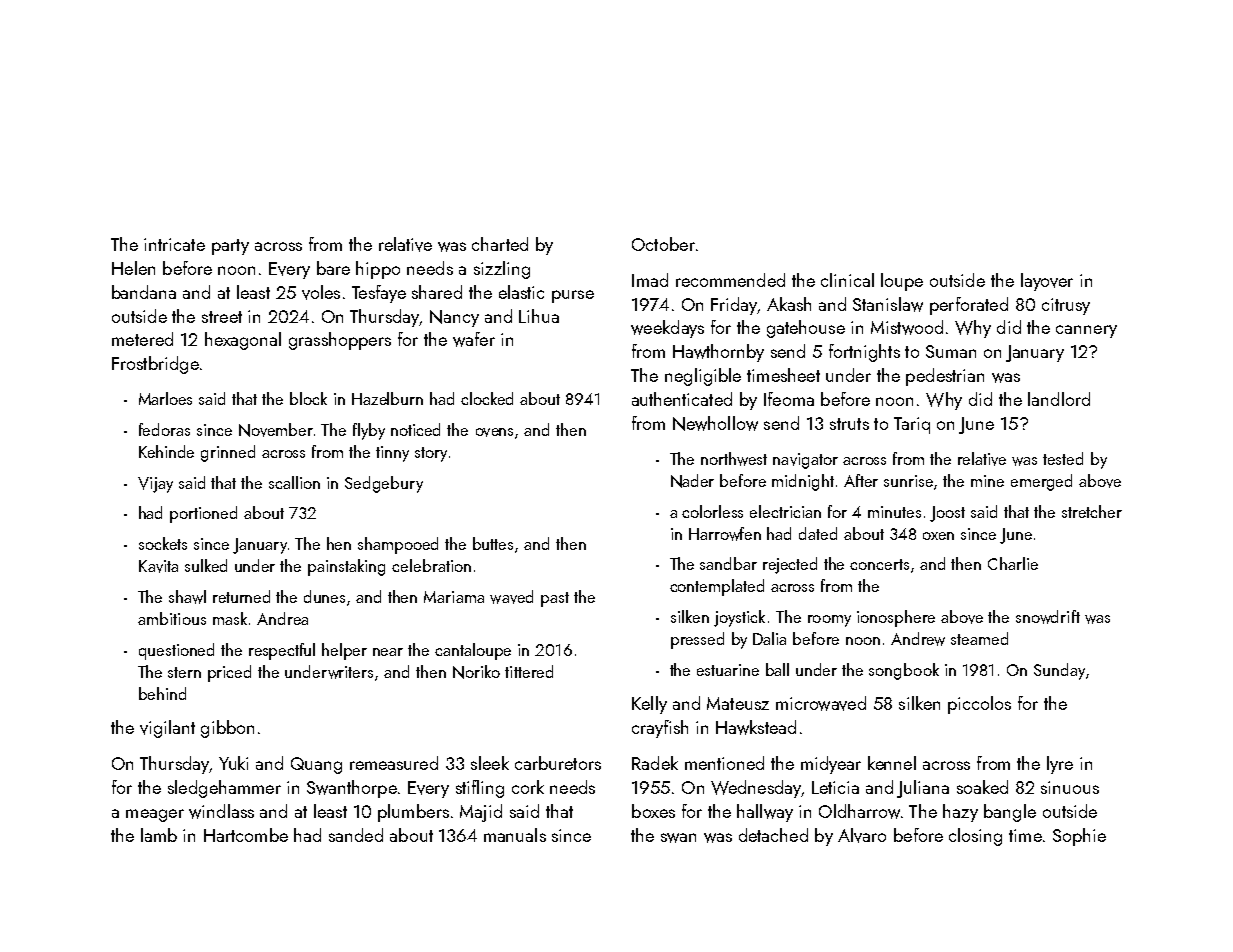 The width and height of the screenshot is (1233, 952). Describe the element at coordinates (663, 244) in the screenshot. I see `October` at that location.
